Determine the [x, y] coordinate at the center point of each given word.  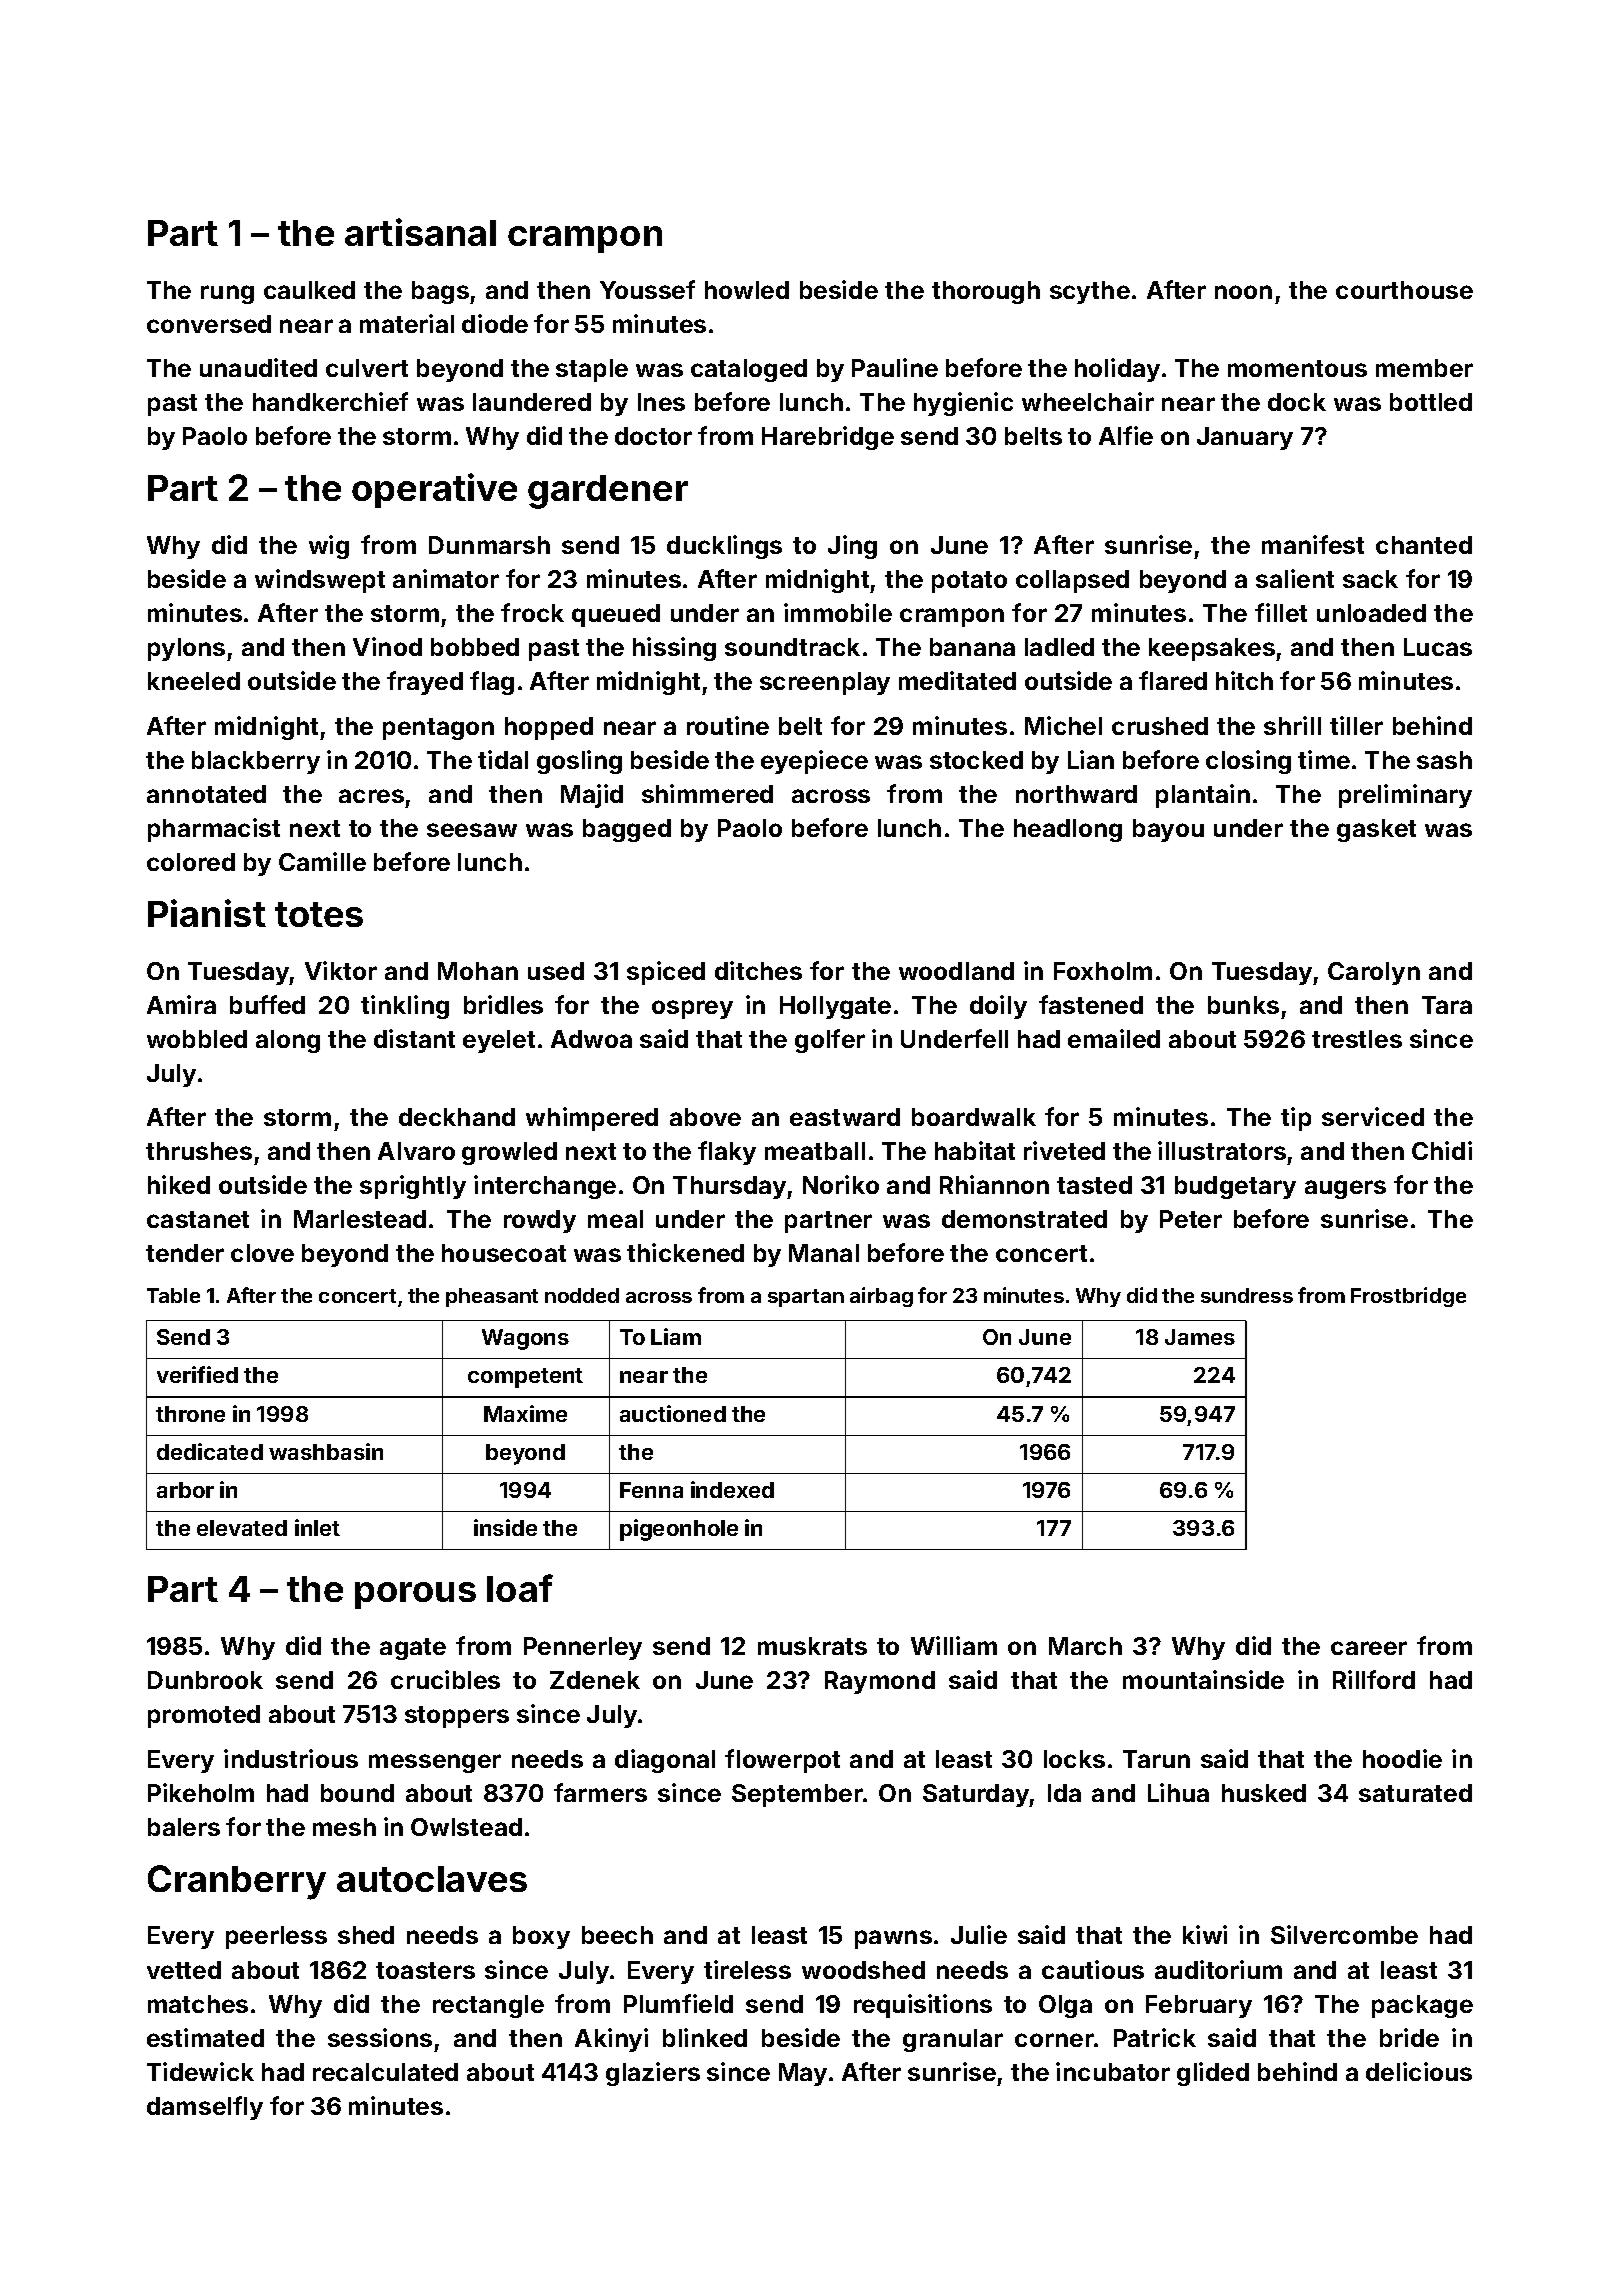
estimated [205, 2037]
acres [371, 796]
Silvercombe [1344, 1934]
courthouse [1404, 290]
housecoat [504, 1253]
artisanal [420, 232]
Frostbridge [1408, 1297]
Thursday [729, 1187]
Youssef [647, 289]
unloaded [1371, 613]
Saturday [976, 1795]
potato [969, 582]
